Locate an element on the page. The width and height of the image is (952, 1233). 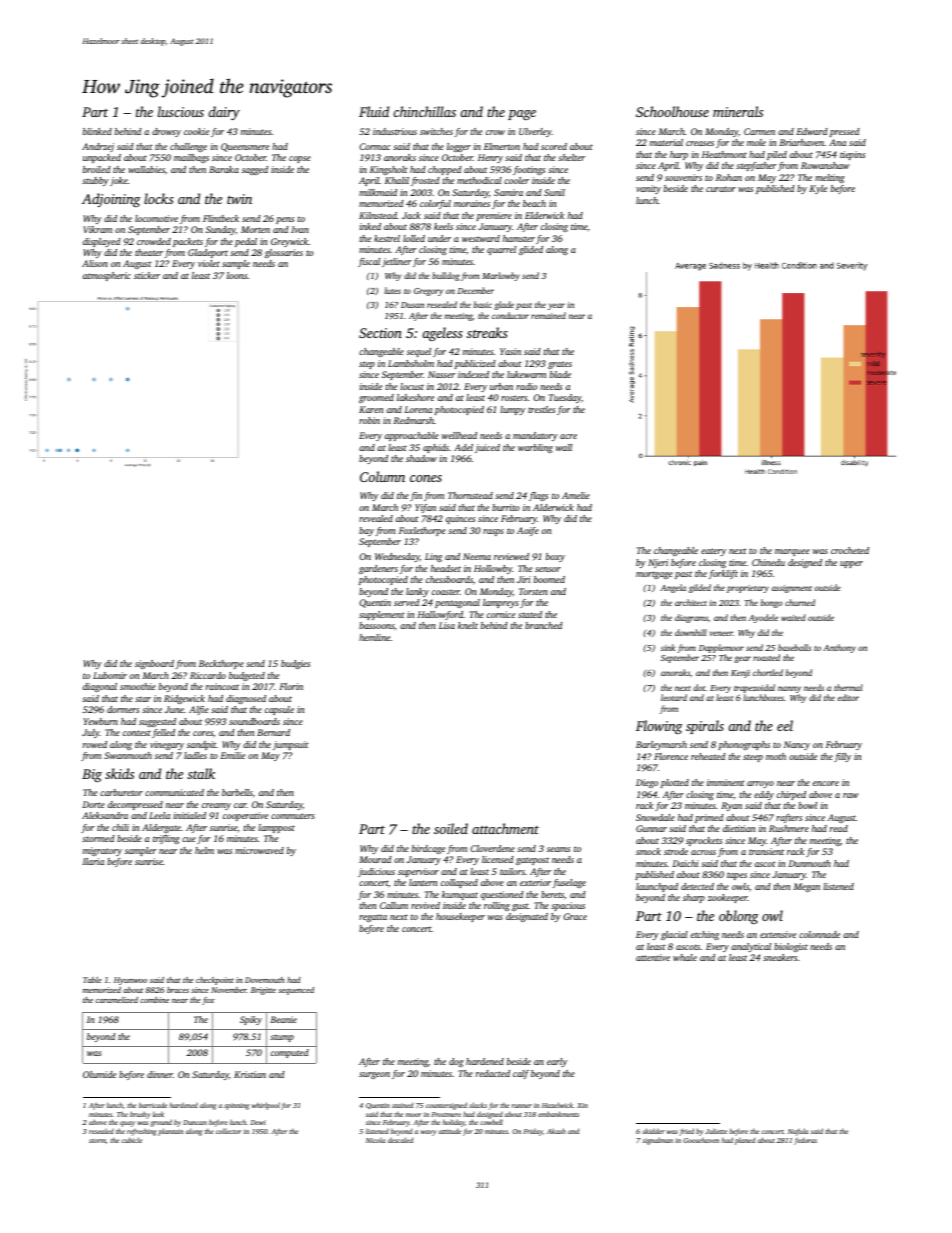
Dewi is located at coordinates (258, 1122).
